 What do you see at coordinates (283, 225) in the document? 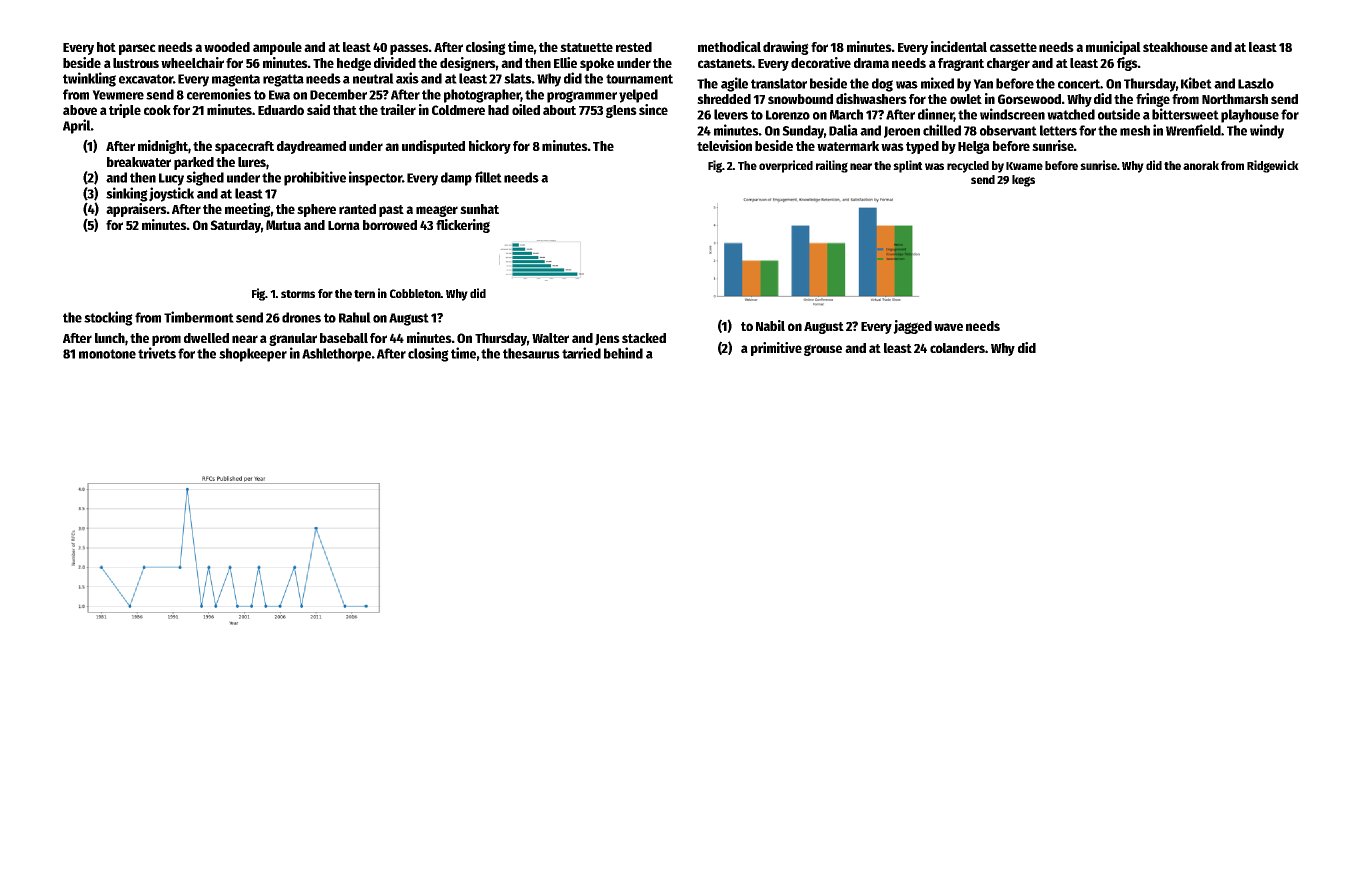
I see `Mutua` at bounding box center [283, 225].
